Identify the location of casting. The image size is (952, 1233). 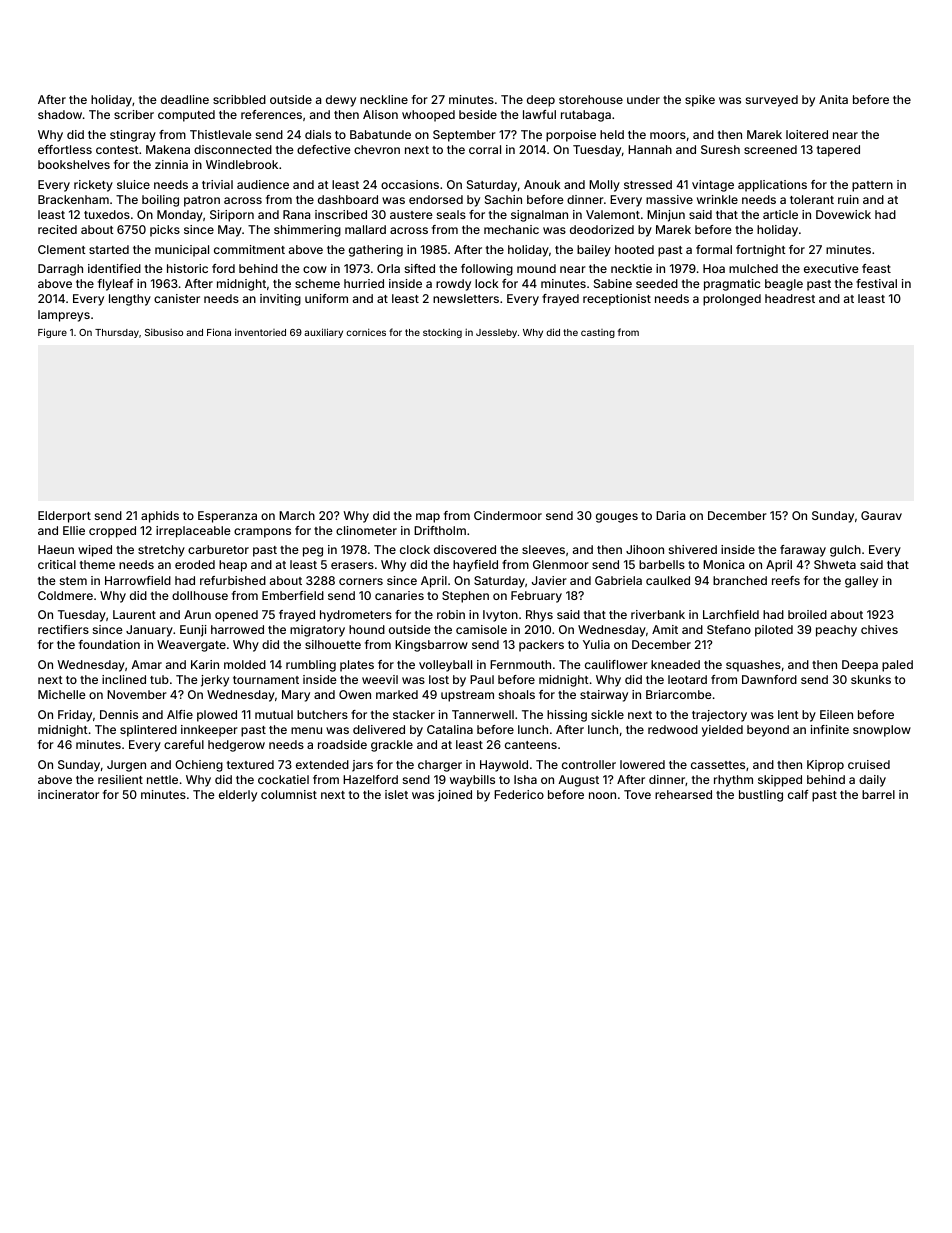
(598, 333).
